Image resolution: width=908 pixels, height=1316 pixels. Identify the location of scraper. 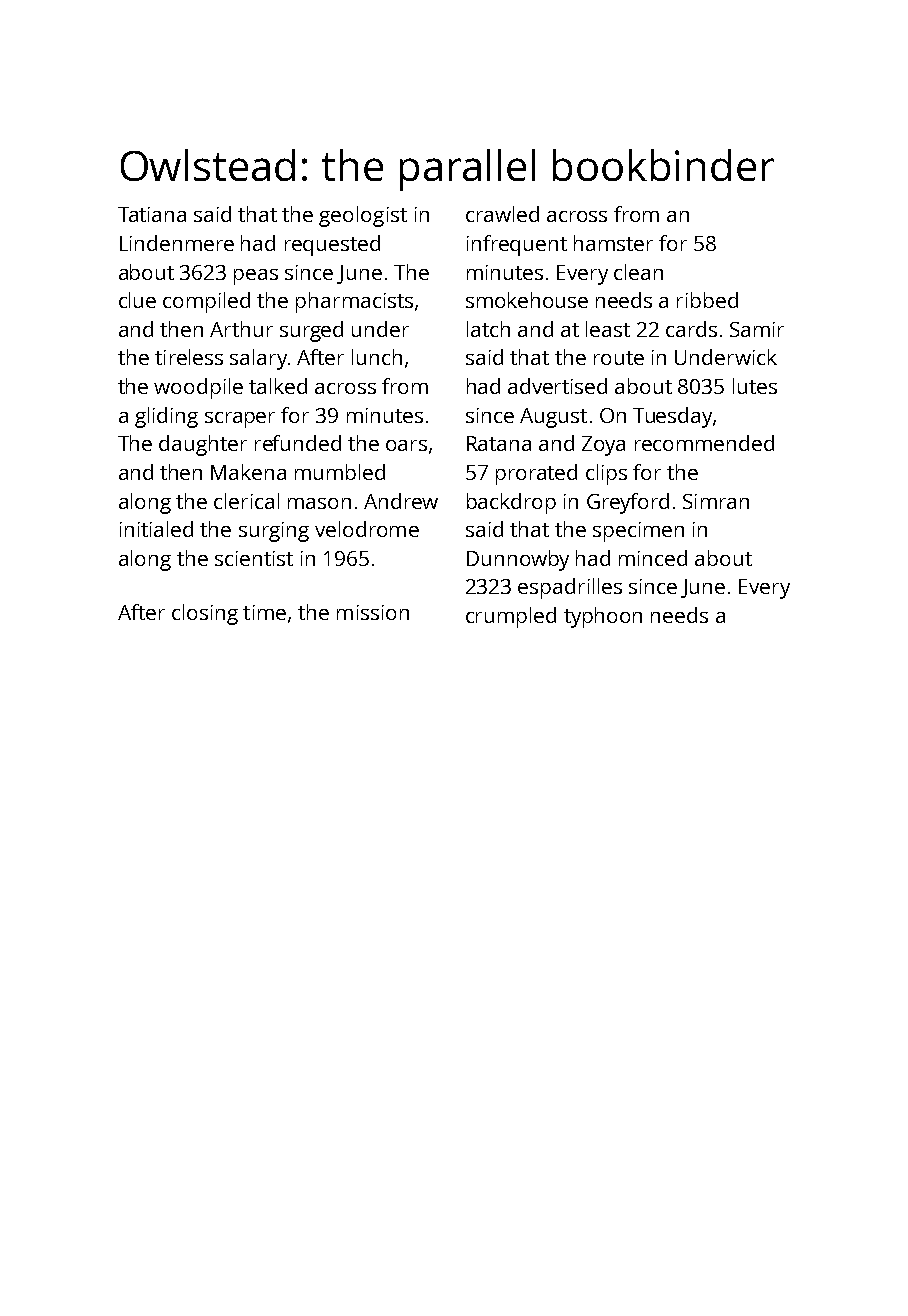
(240, 420).
